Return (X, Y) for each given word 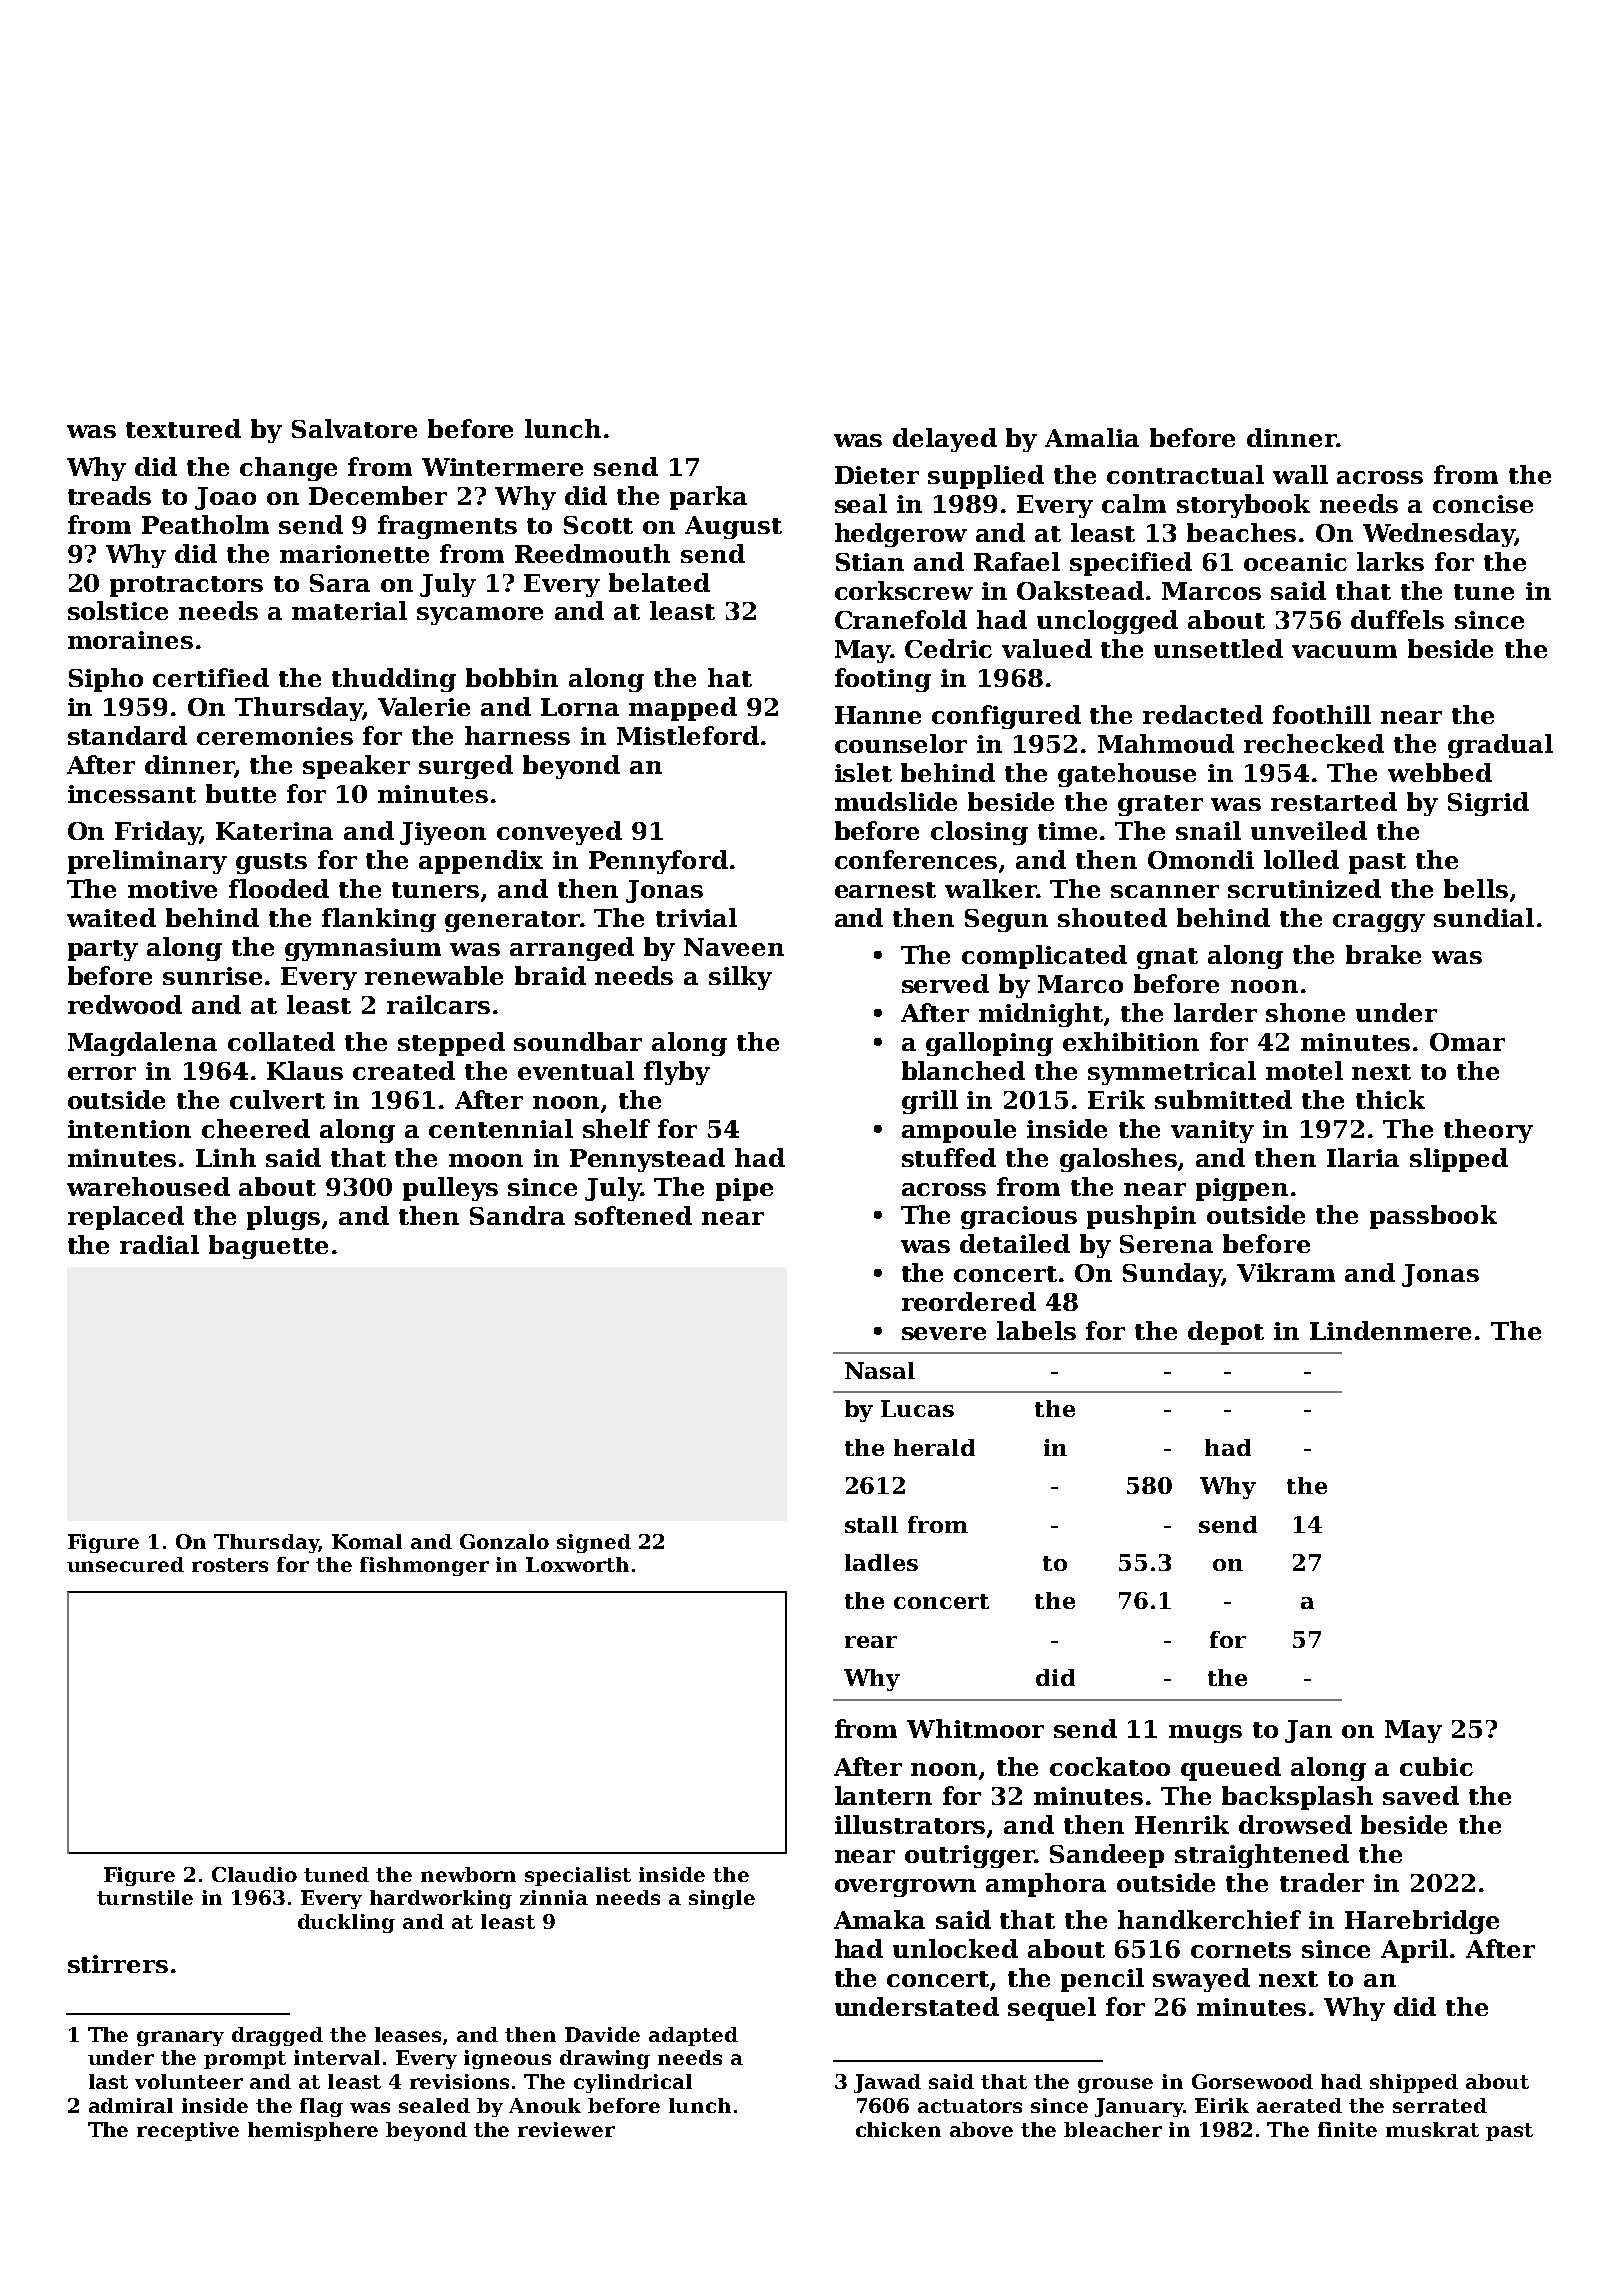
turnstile (145, 1897)
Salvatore (354, 428)
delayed (945, 440)
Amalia (1092, 437)
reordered (969, 1301)
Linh (226, 1157)
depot (1226, 1333)
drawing (605, 2059)
